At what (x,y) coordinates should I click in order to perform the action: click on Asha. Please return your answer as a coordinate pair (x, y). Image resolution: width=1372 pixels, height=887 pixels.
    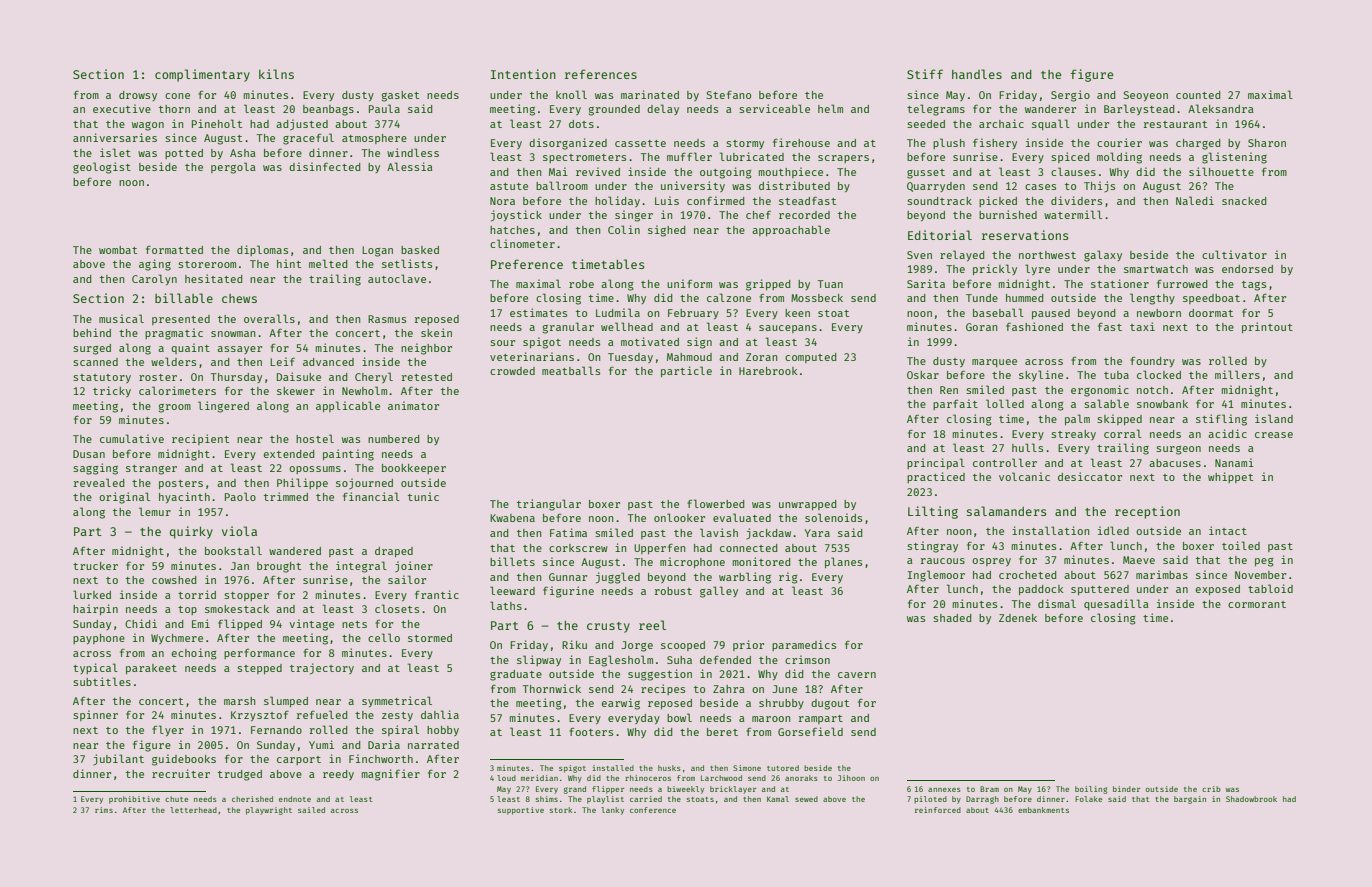
    Looking at the image, I should click on (243, 153).
